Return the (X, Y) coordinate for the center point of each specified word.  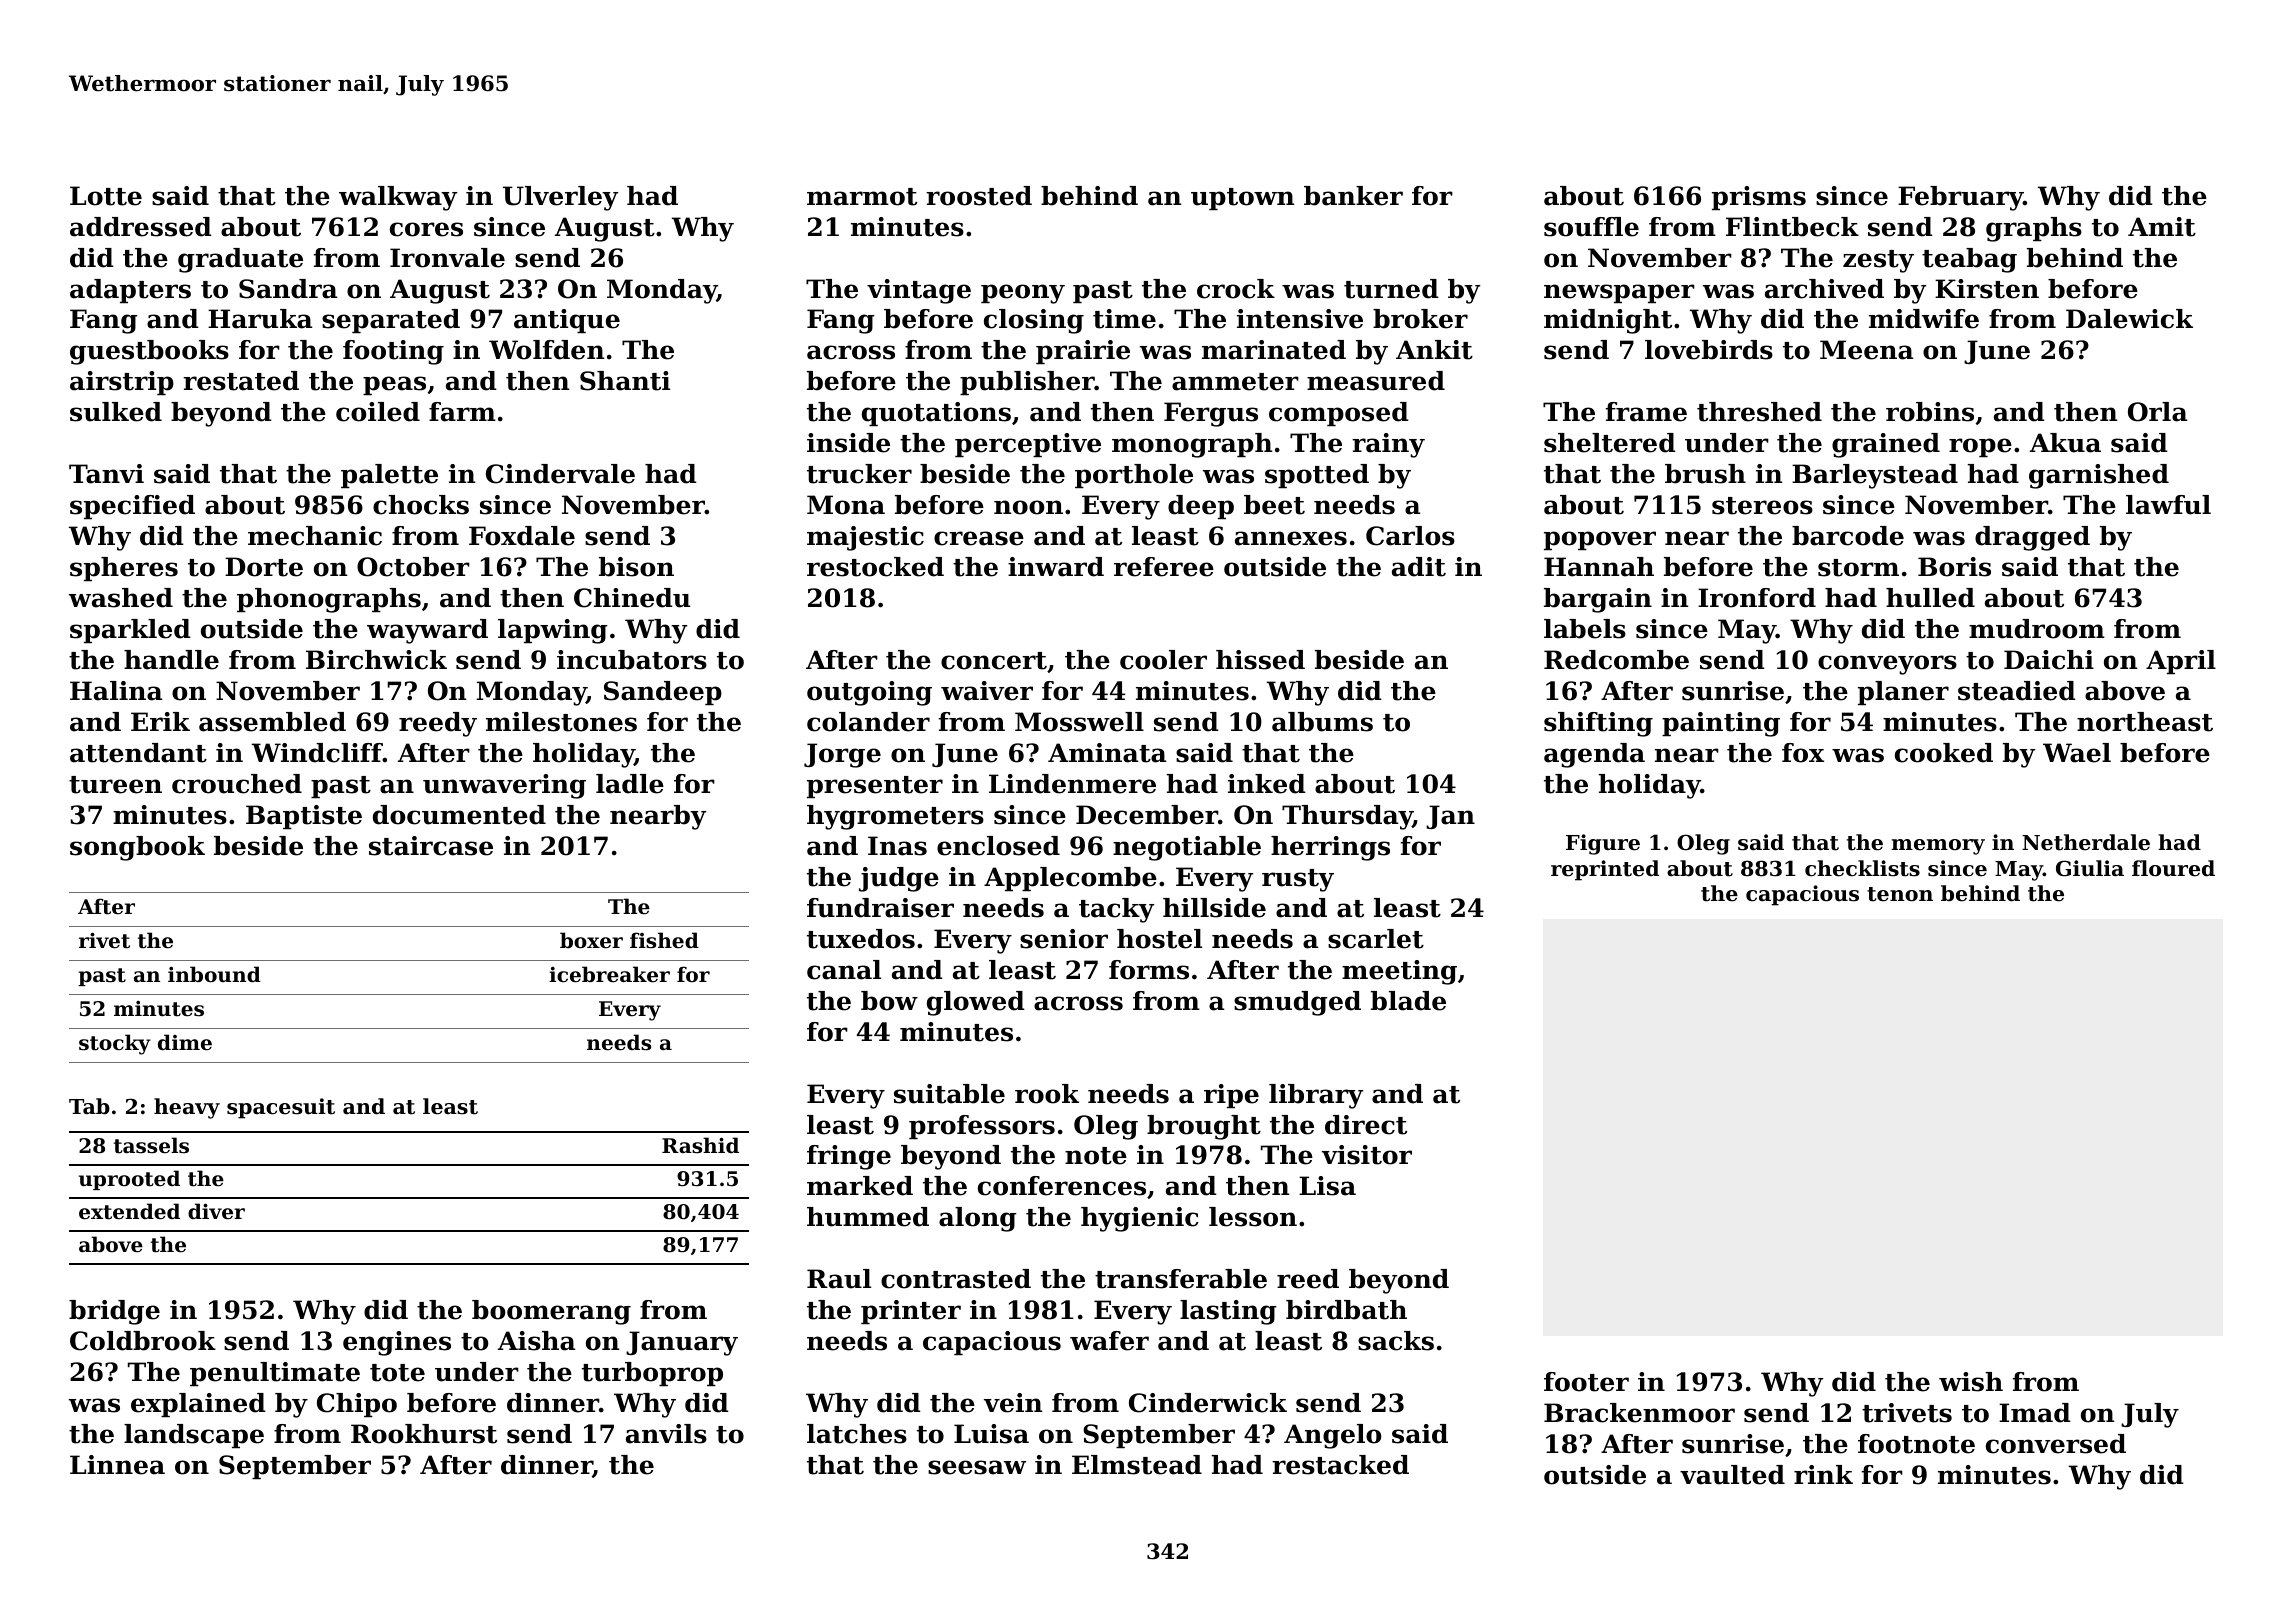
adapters (130, 291)
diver (216, 1211)
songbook (137, 848)
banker (1353, 196)
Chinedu (632, 598)
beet (1274, 505)
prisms (1759, 198)
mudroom (2037, 629)
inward (1056, 567)
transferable (1181, 1279)
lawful (2168, 505)
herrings (1330, 848)
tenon (1900, 894)
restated (241, 381)
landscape (194, 1436)
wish (1971, 1382)
